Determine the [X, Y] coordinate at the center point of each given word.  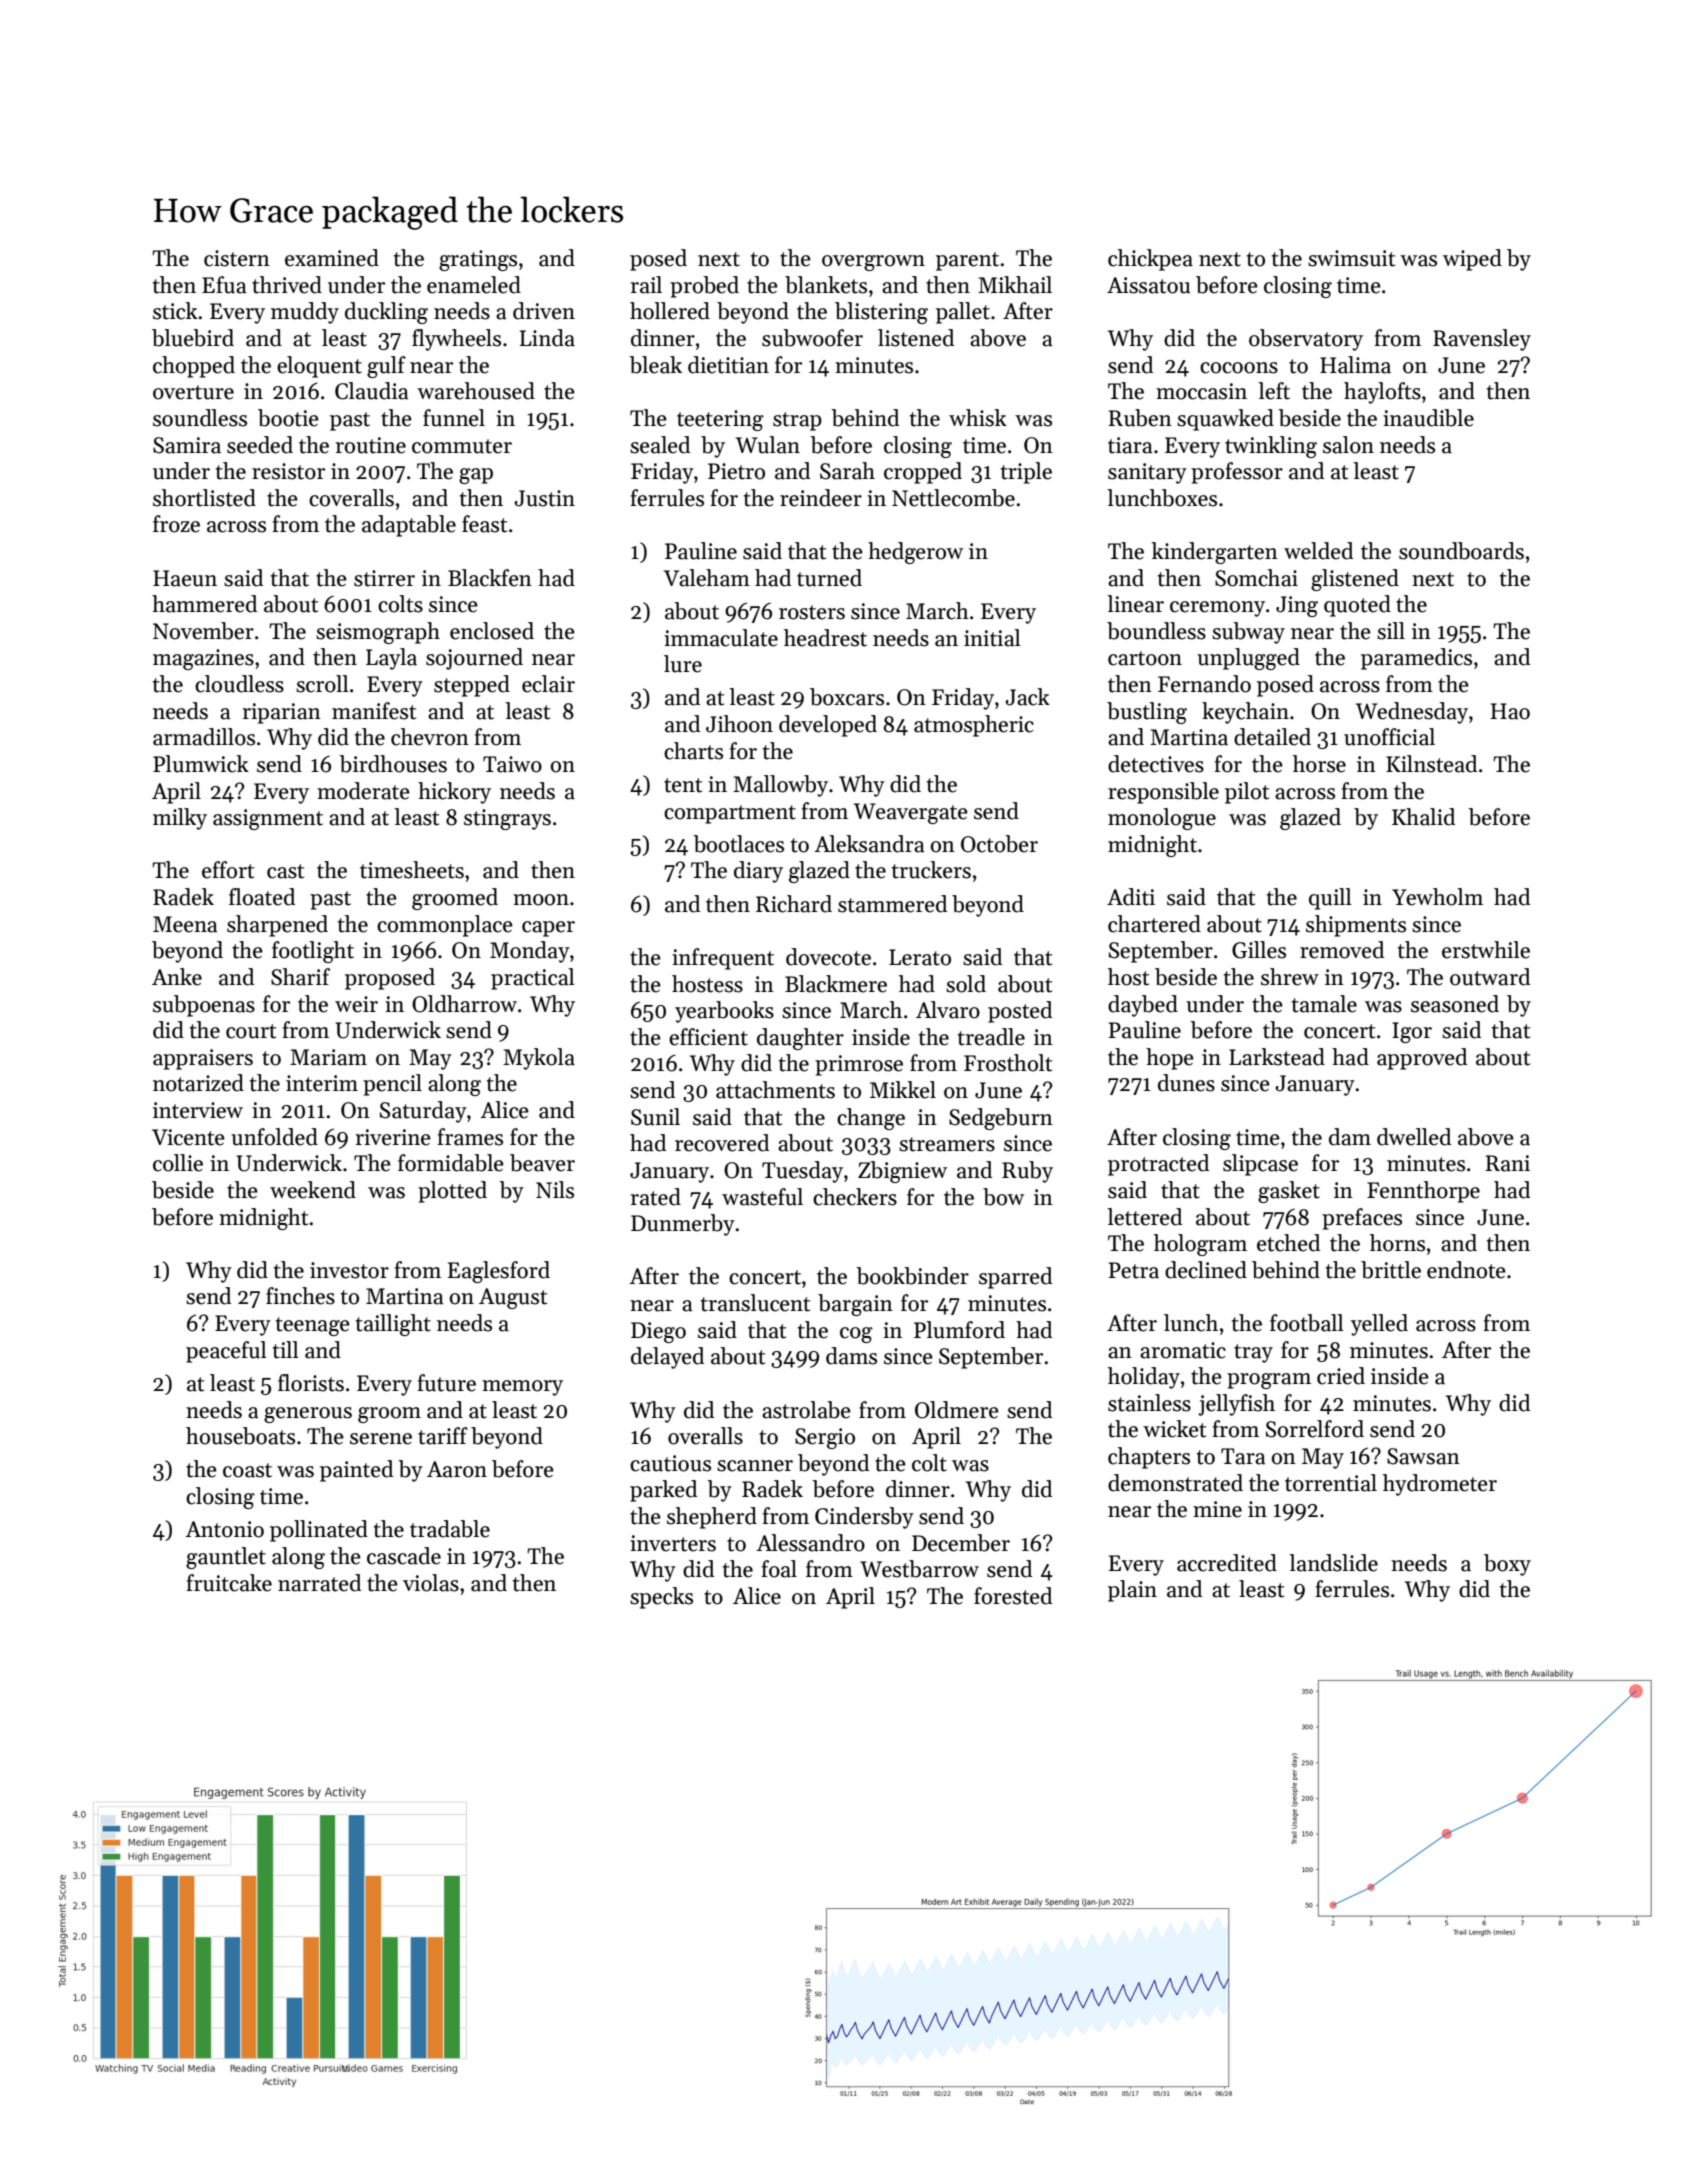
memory [522, 1388]
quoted [1357, 606]
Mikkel [903, 1090]
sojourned [474, 659]
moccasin [1201, 391]
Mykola [539, 1059]
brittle [1391, 1270]
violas [431, 1583]
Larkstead [1277, 1057]
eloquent [319, 367]
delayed [667, 1358]
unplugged [1248, 659]
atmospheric [974, 726]
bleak [655, 365]
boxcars [847, 697]
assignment [268, 819]
